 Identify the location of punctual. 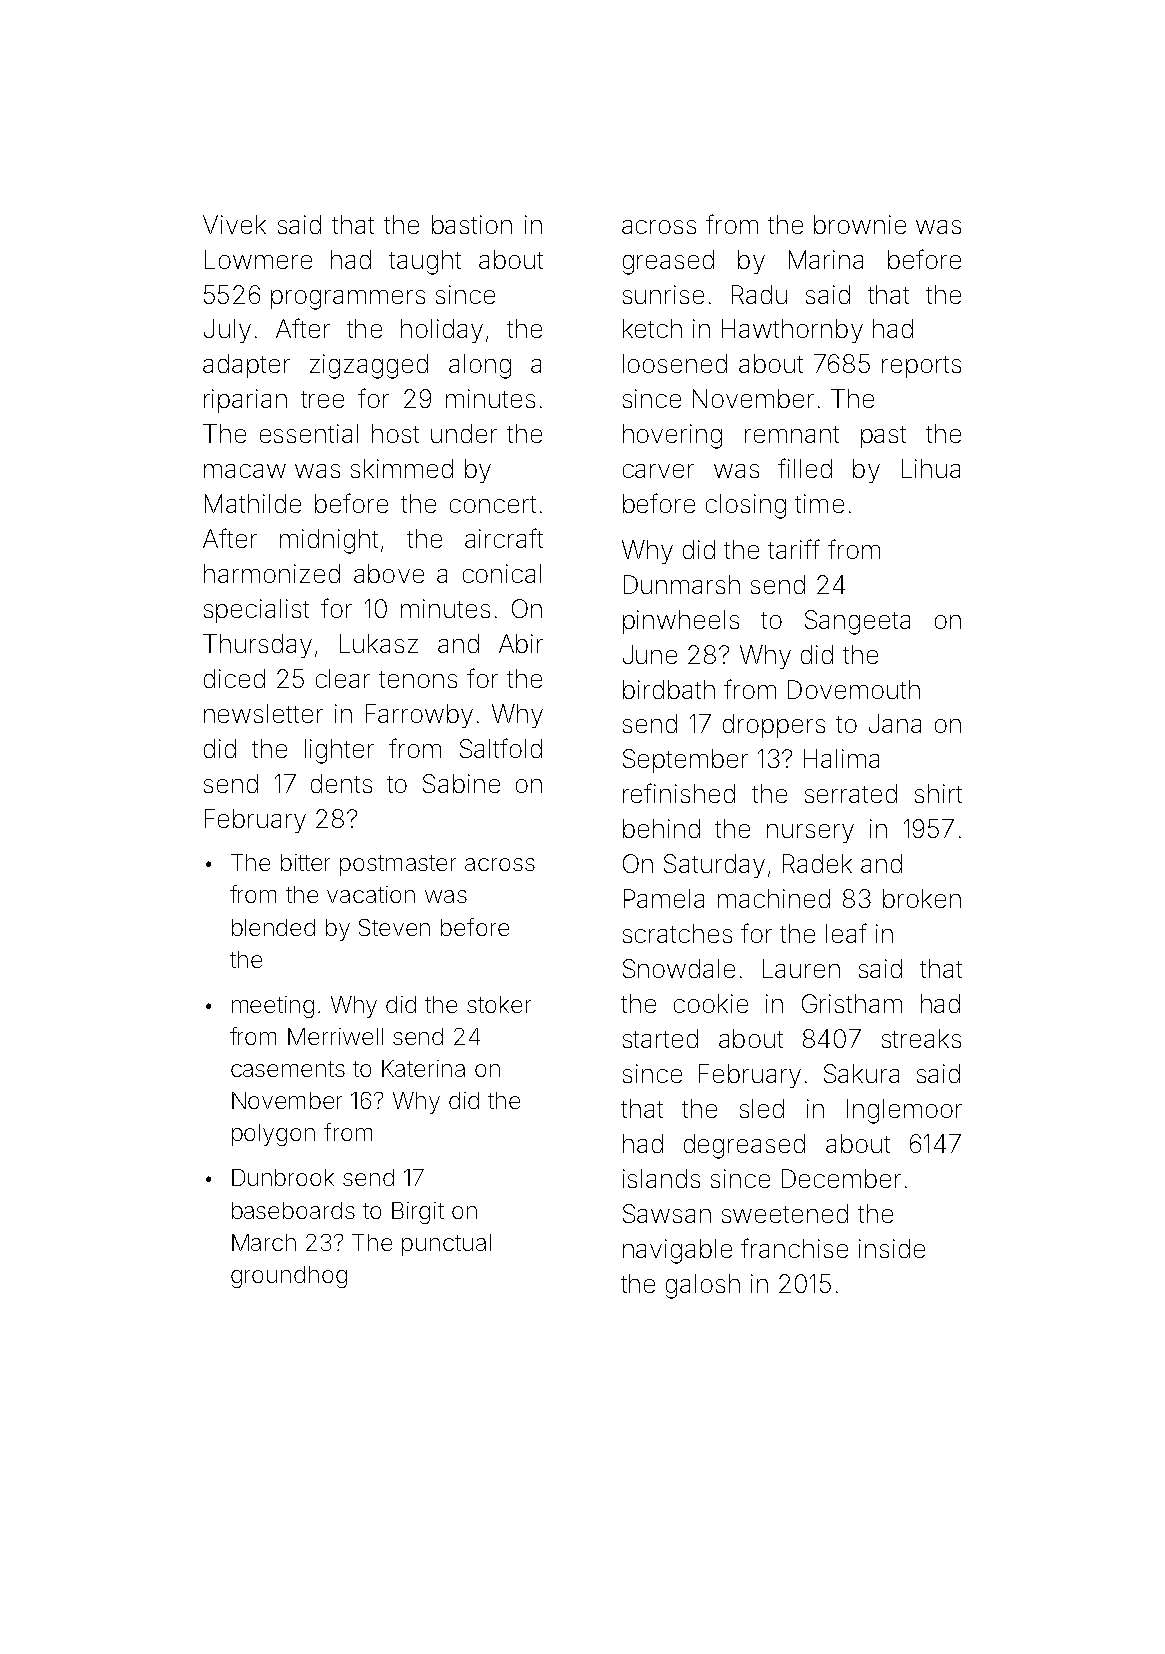
(446, 1245).
